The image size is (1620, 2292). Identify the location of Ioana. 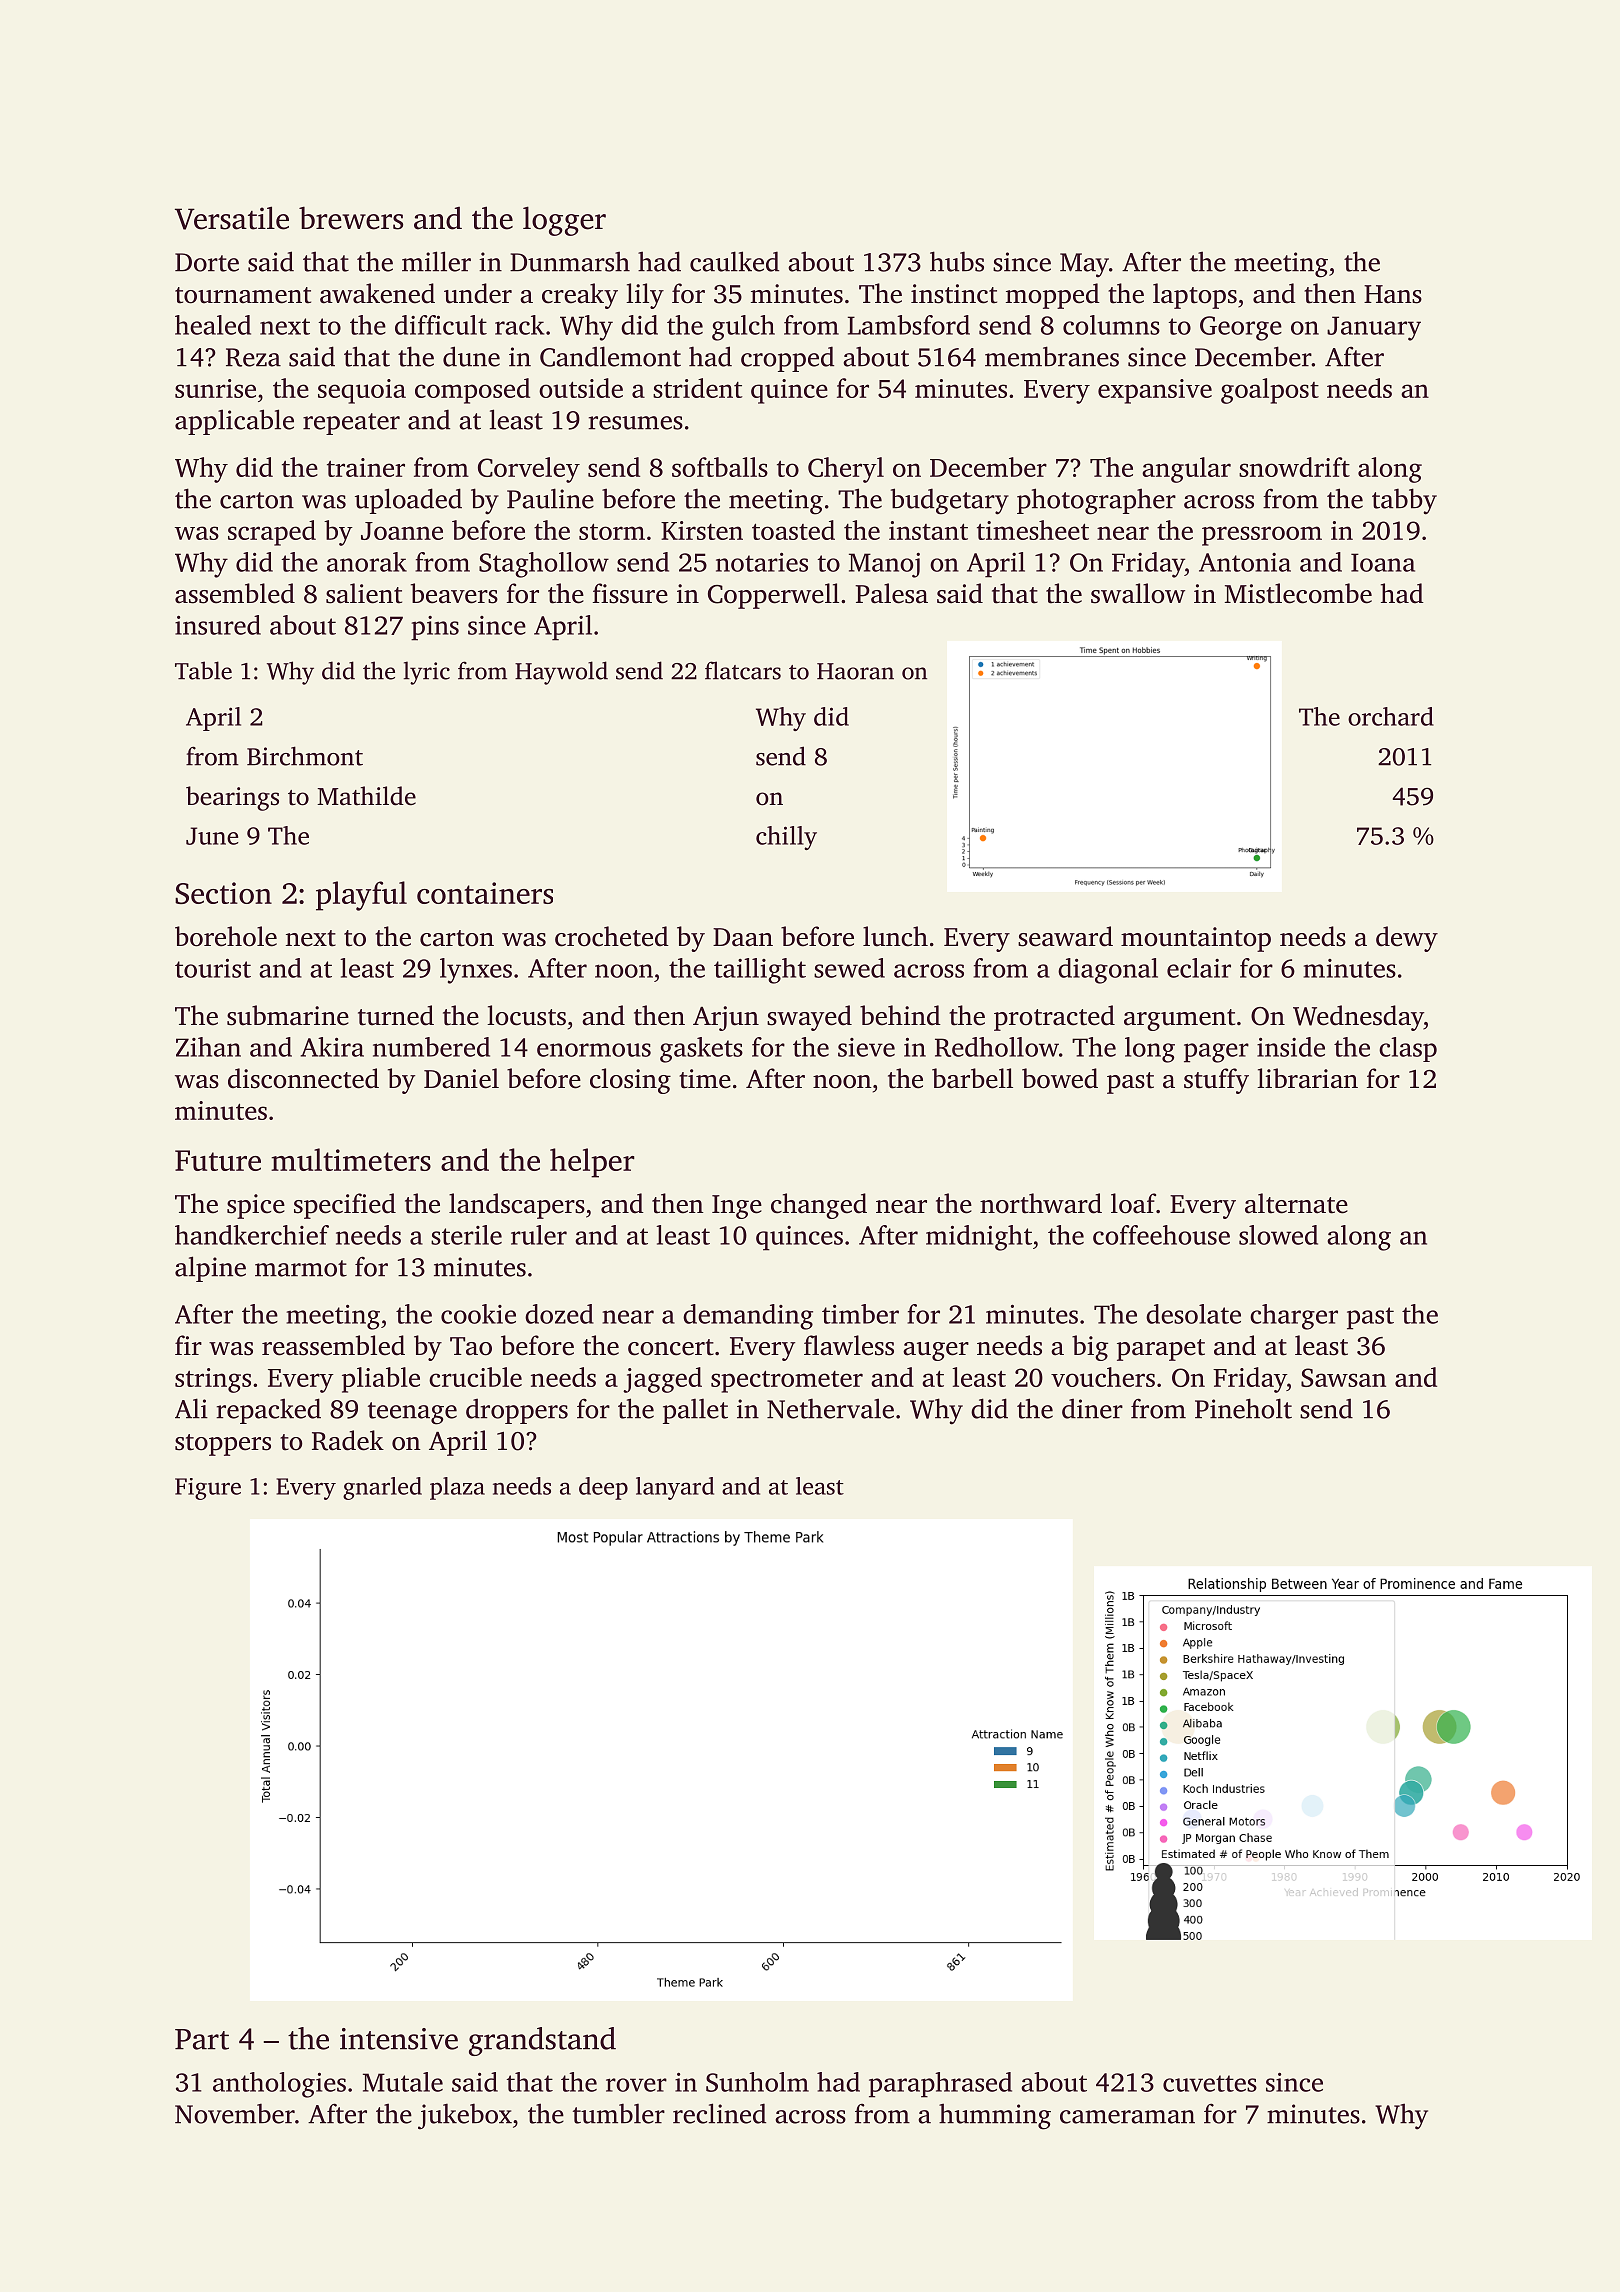
(1383, 562).
